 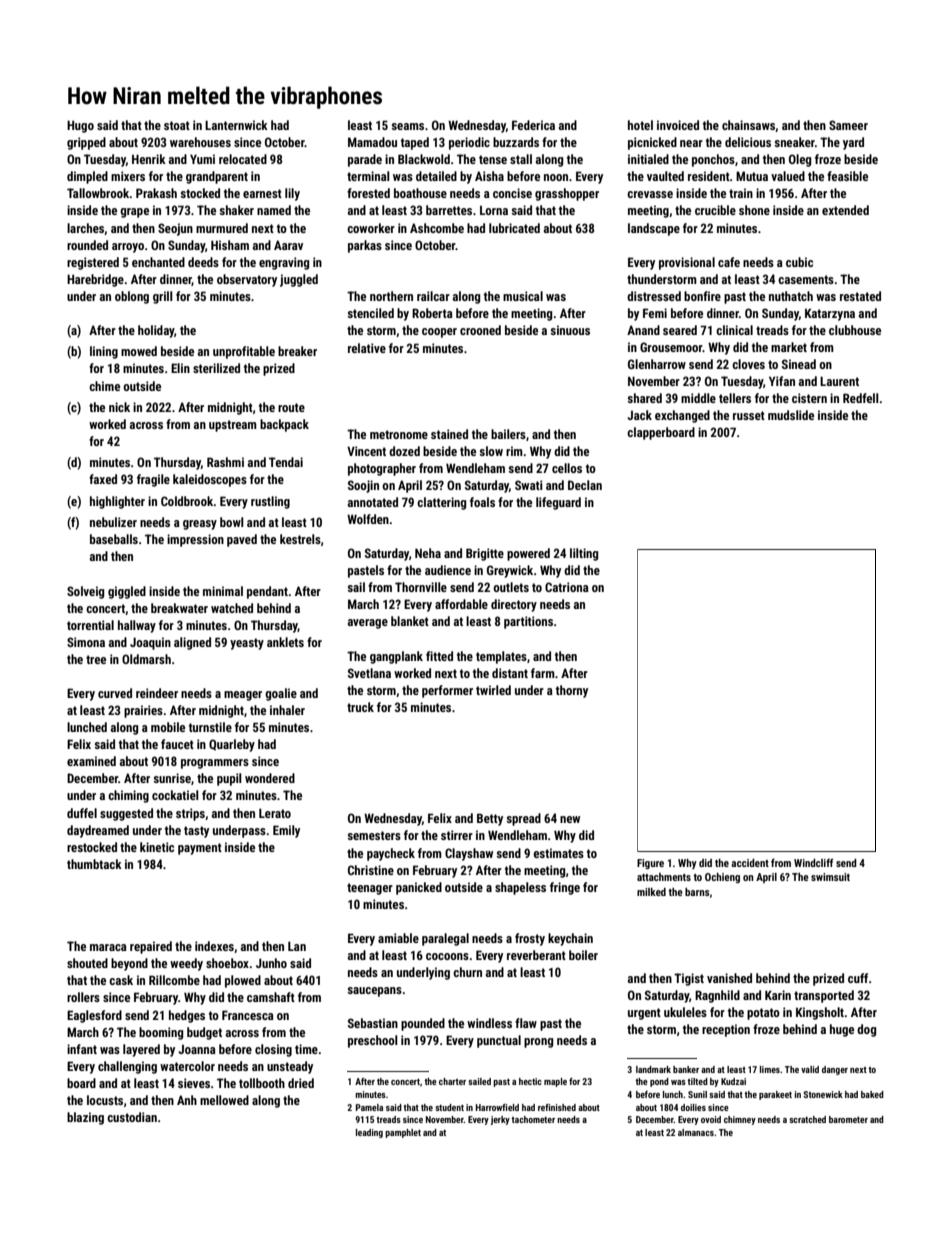 What do you see at coordinates (659, 1082) in the page?
I see `pond` at bounding box center [659, 1082].
